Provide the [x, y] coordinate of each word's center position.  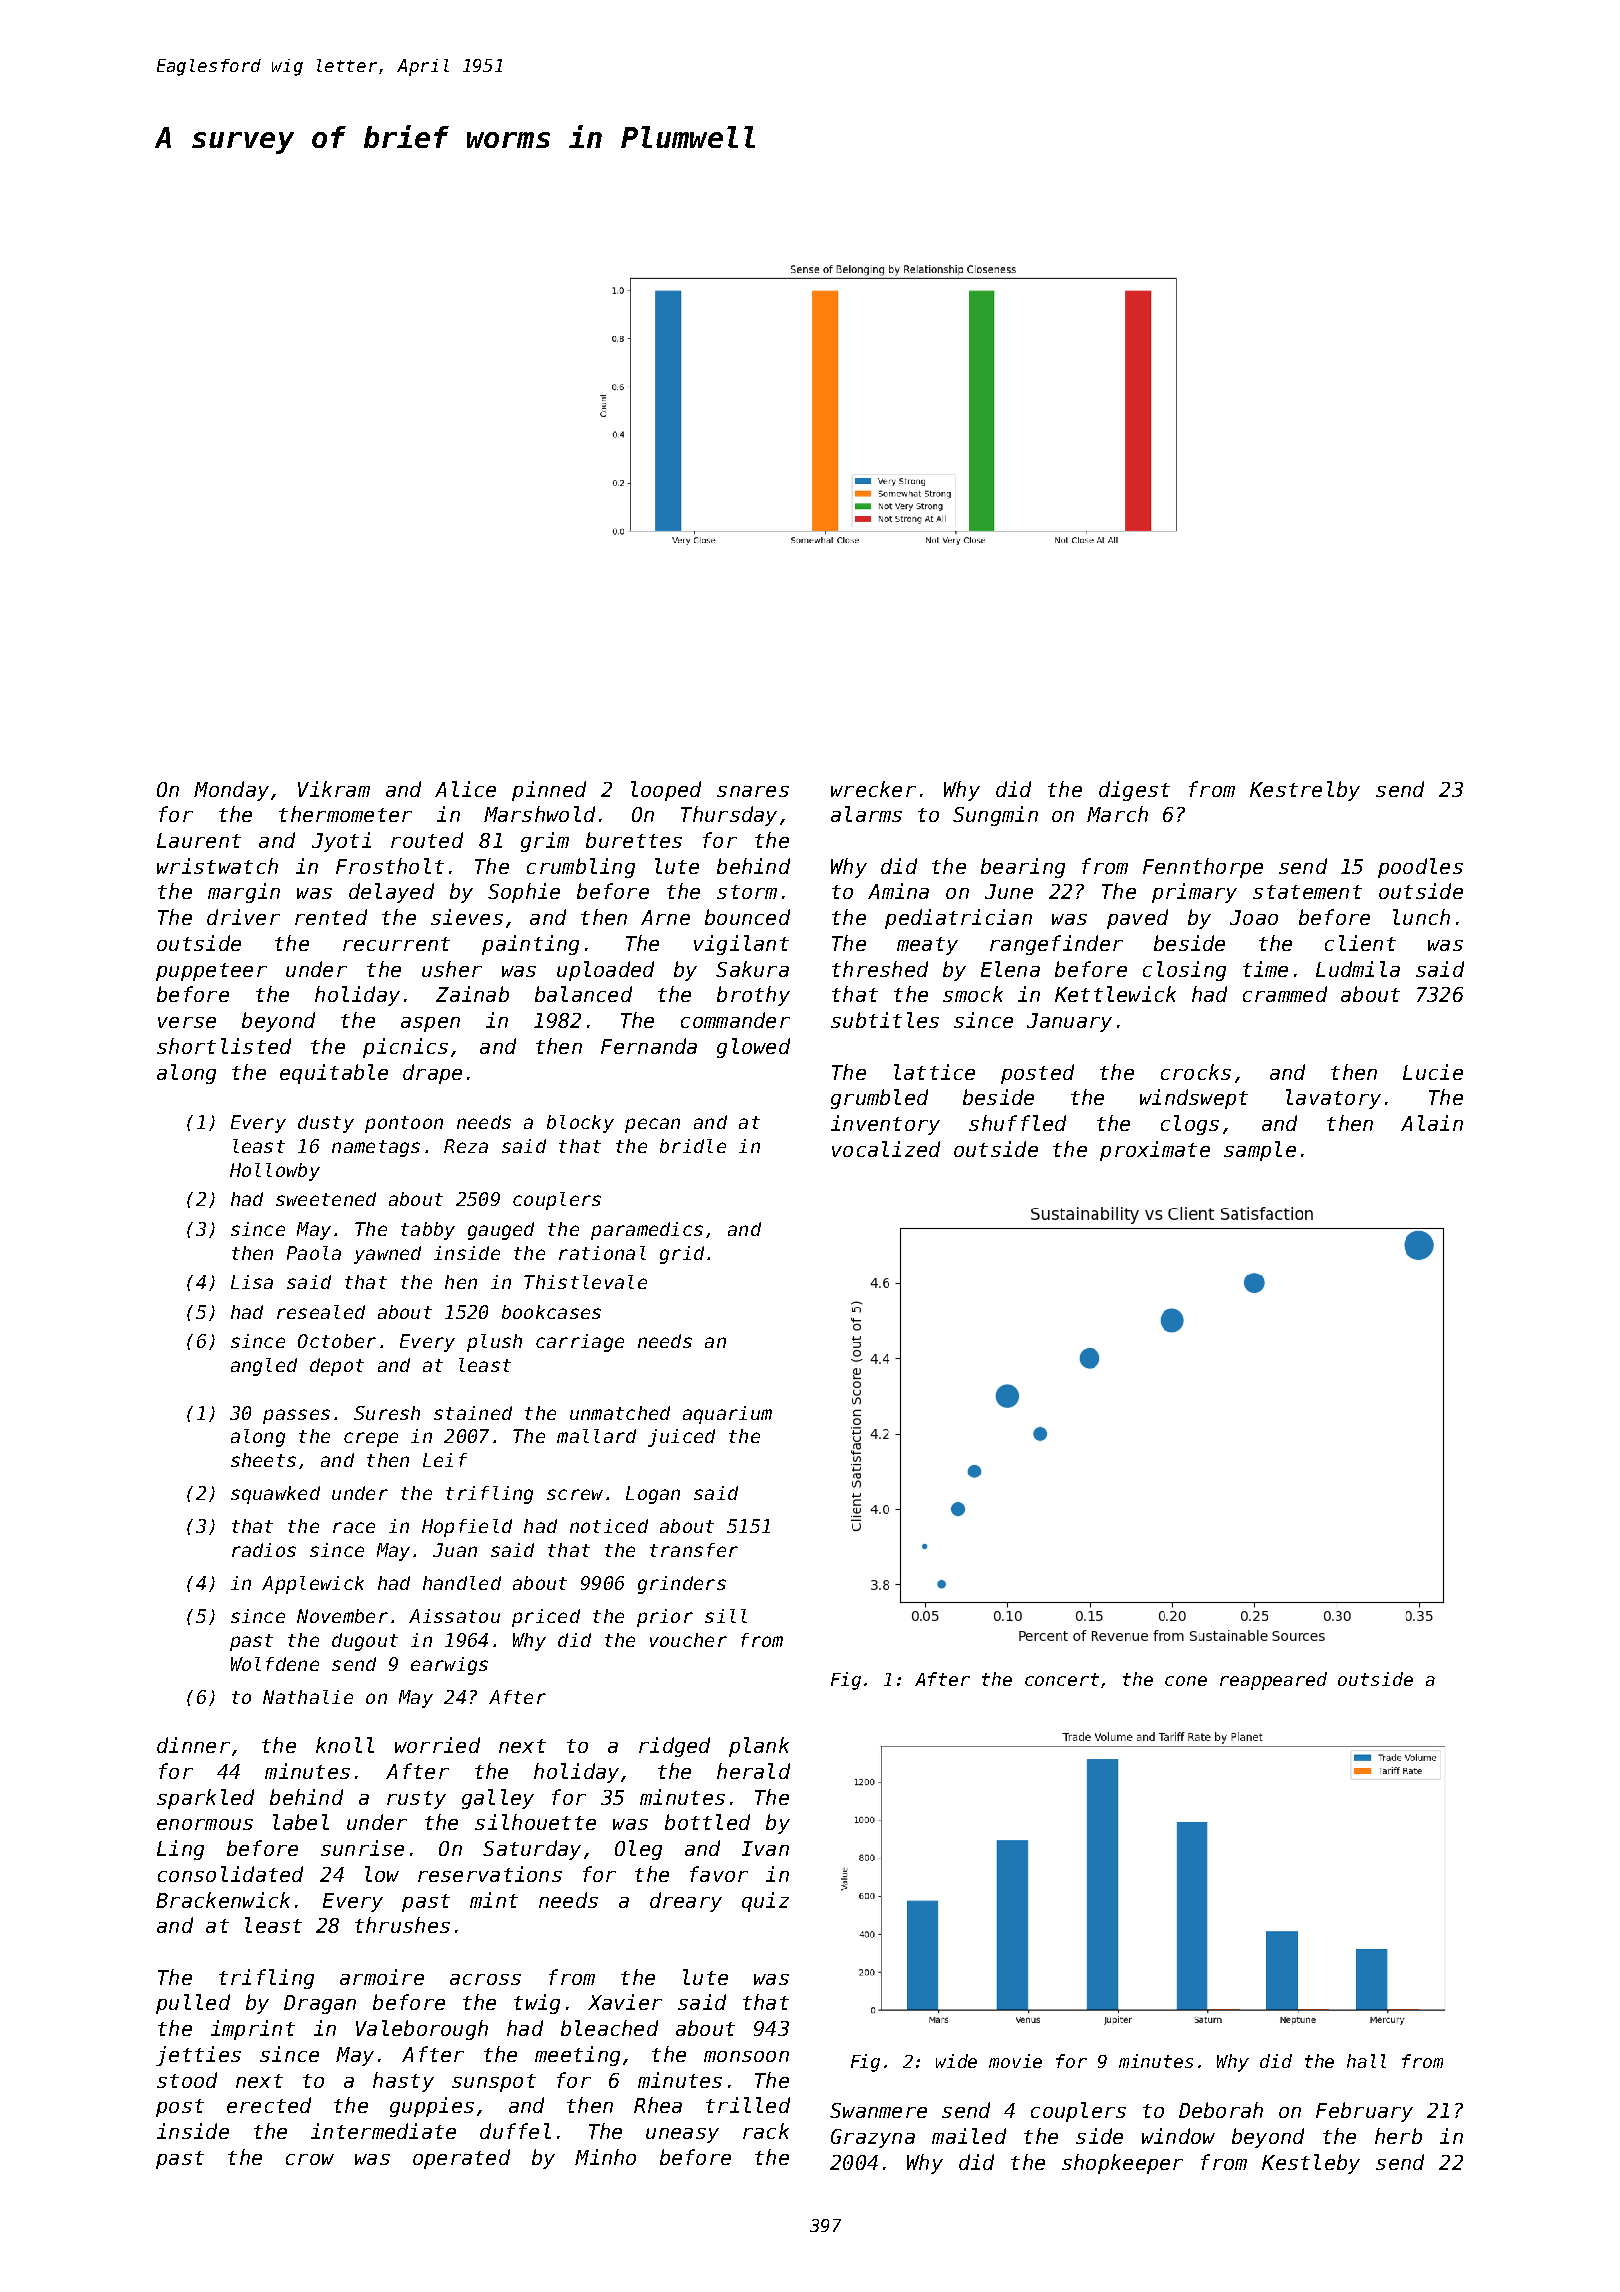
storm [747, 892]
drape [432, 1074]
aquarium [727, 1415]
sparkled [205, 1799]
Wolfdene [275, 1664]
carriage [580, 1343]
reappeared [1273, 1681]
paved [1137, 919]
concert [1062, 1679]
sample [1260, 1151]
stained [473, 1413]
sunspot [494, 2083]
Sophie [524, 893]
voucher [688, 1640]
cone [1186, 1681]
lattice [934, 1072]
